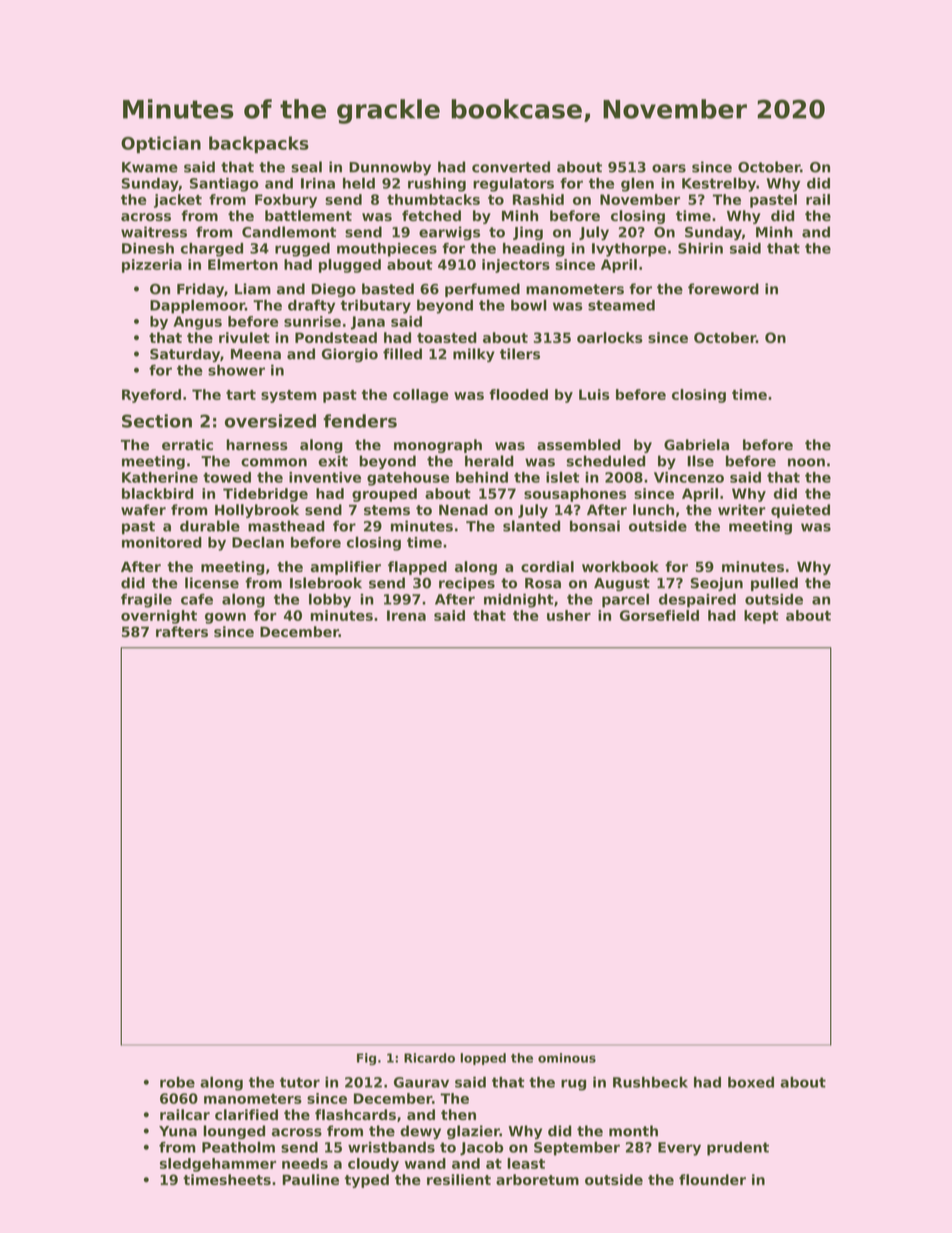 This screenshot has width=952, height=1233. What do you see at coordinates (259, 144) in the screenshot?
I see `backpacks` at bounding box center [259, 144].
